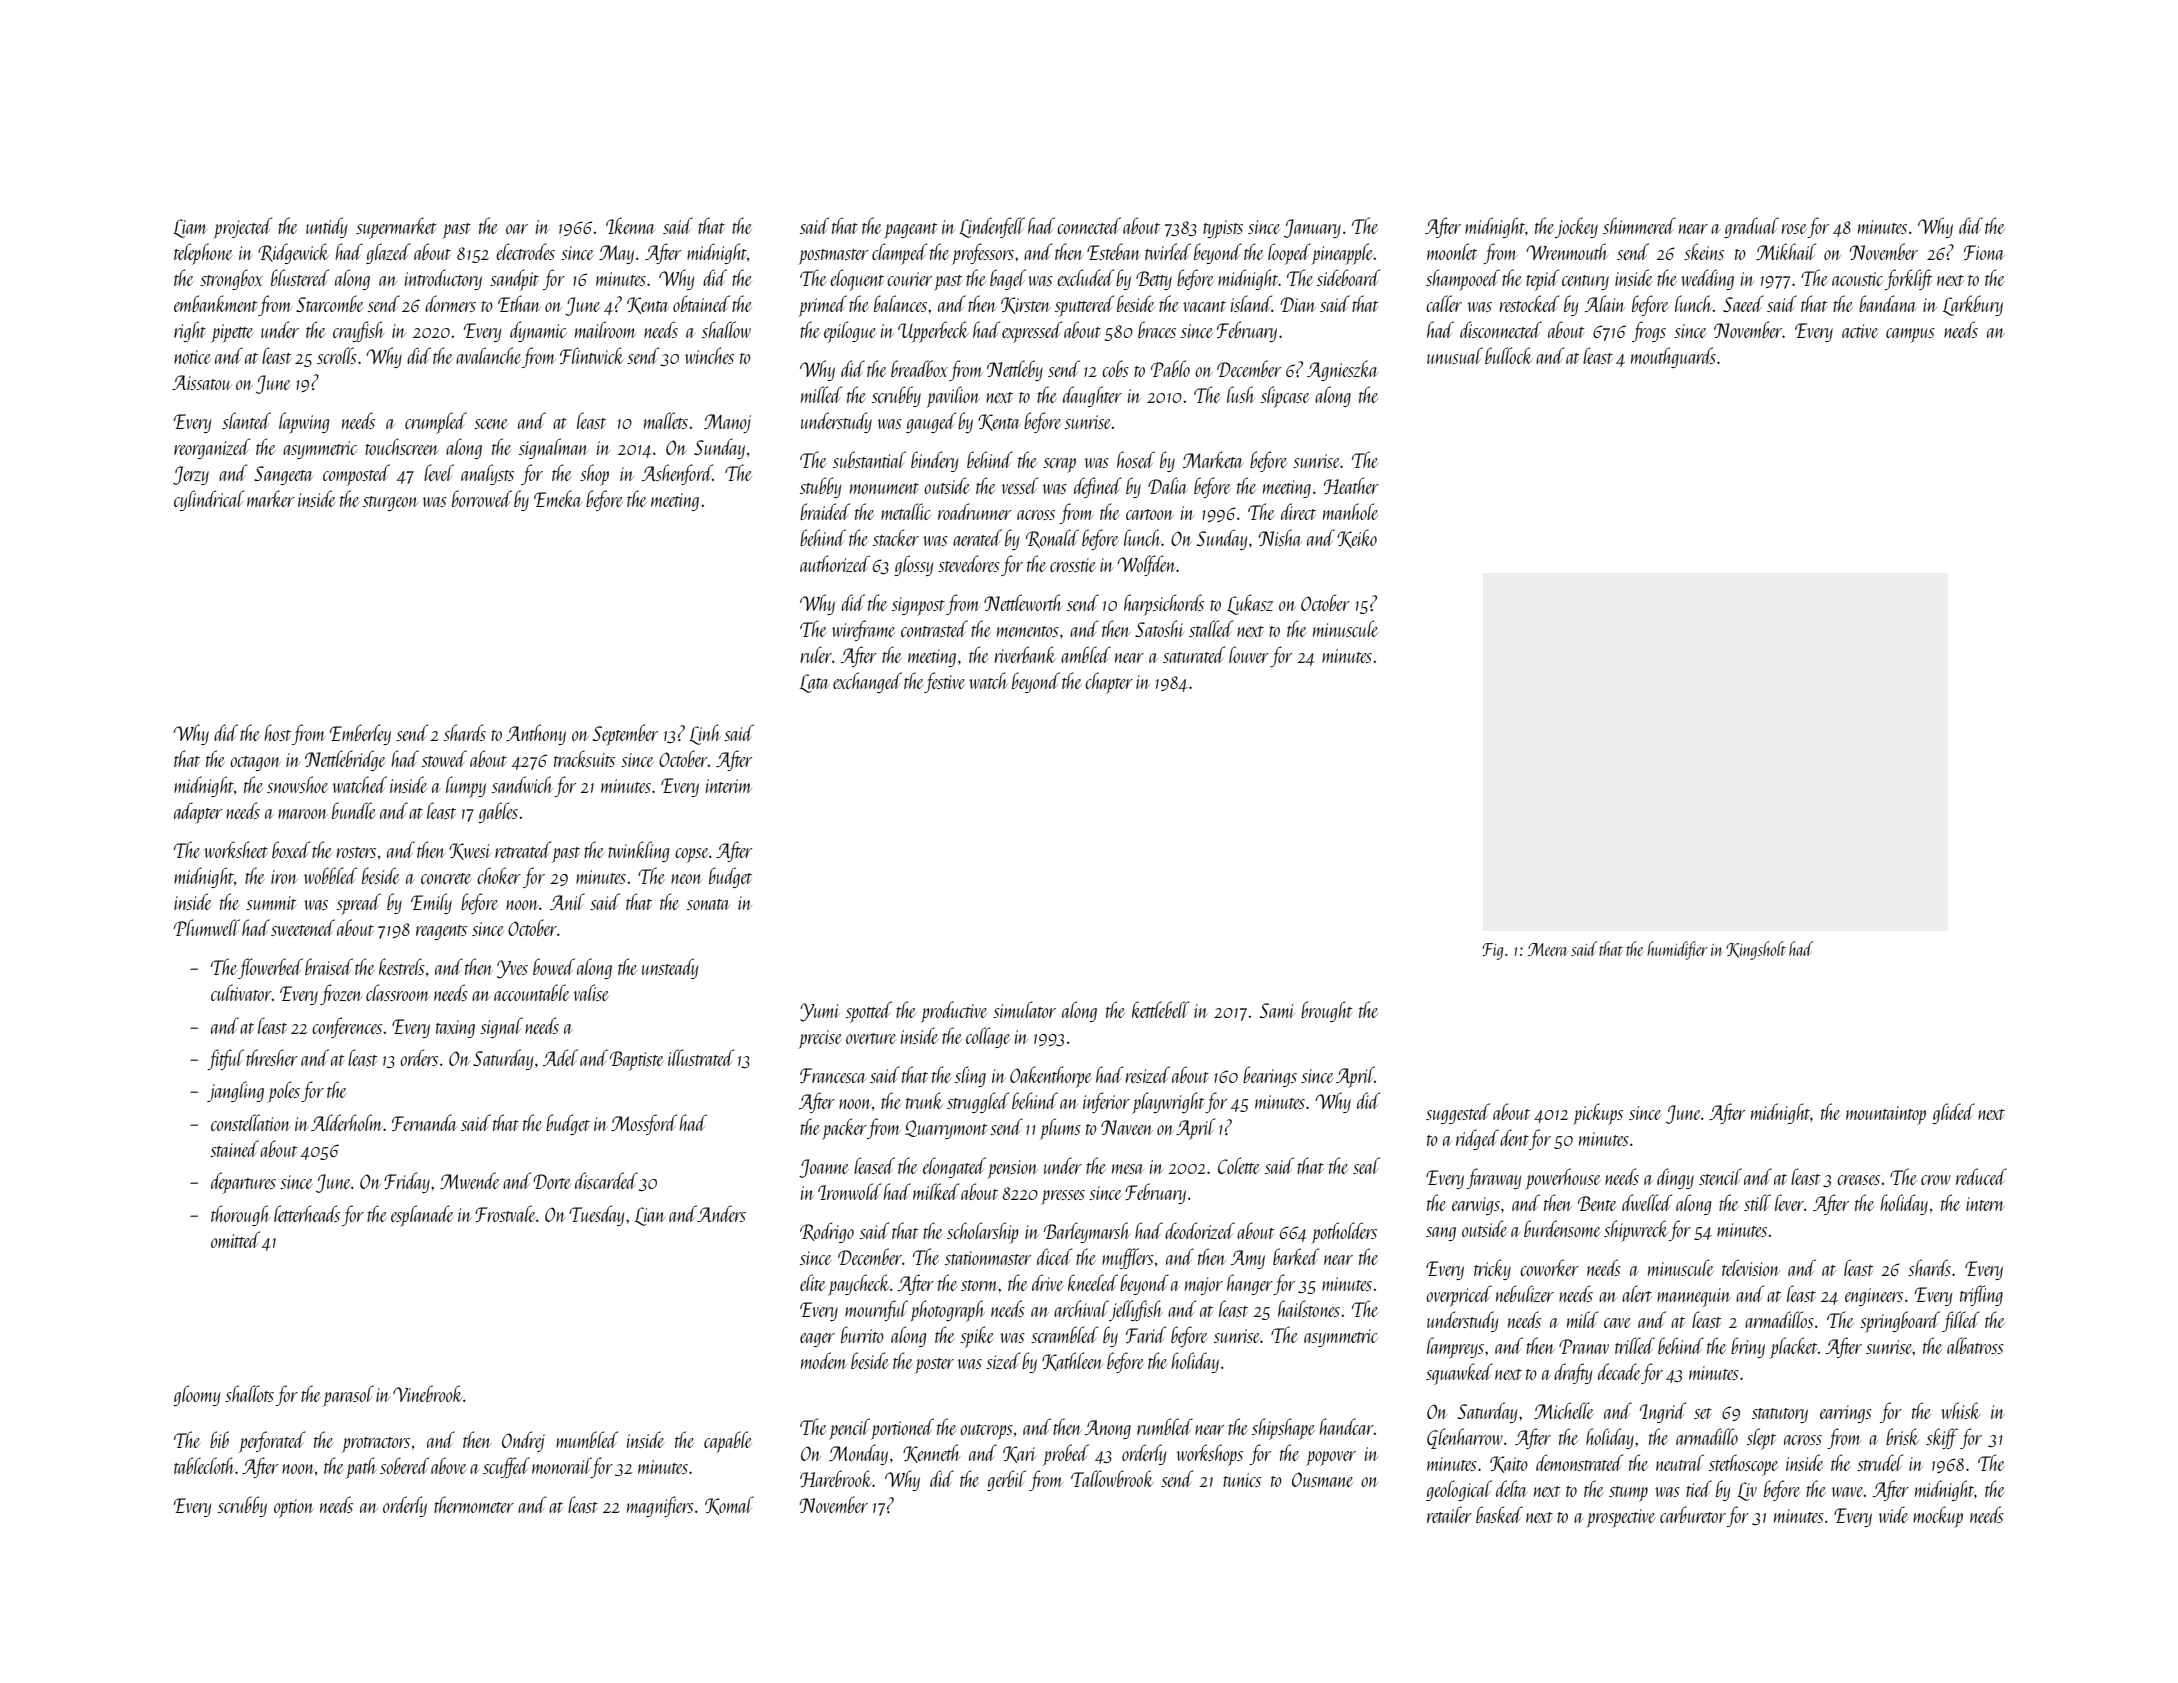  Describe the element at coordinates (396, 228) in the document. I see `supermarket` at that location.
